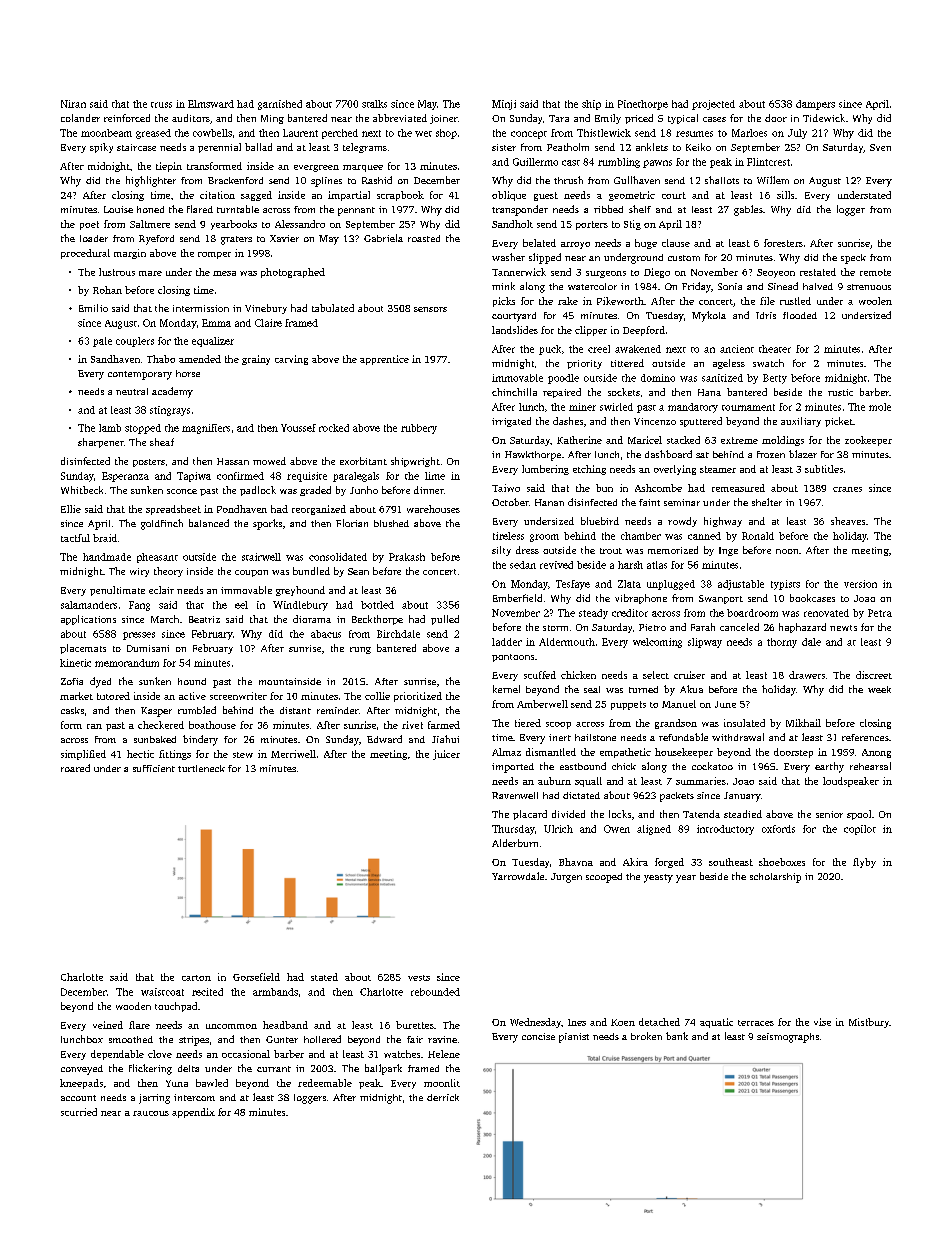  What do you see at coordinates (93, 308) in the screenshot?
I see `Emilio` at bounding box center [93, 308].
